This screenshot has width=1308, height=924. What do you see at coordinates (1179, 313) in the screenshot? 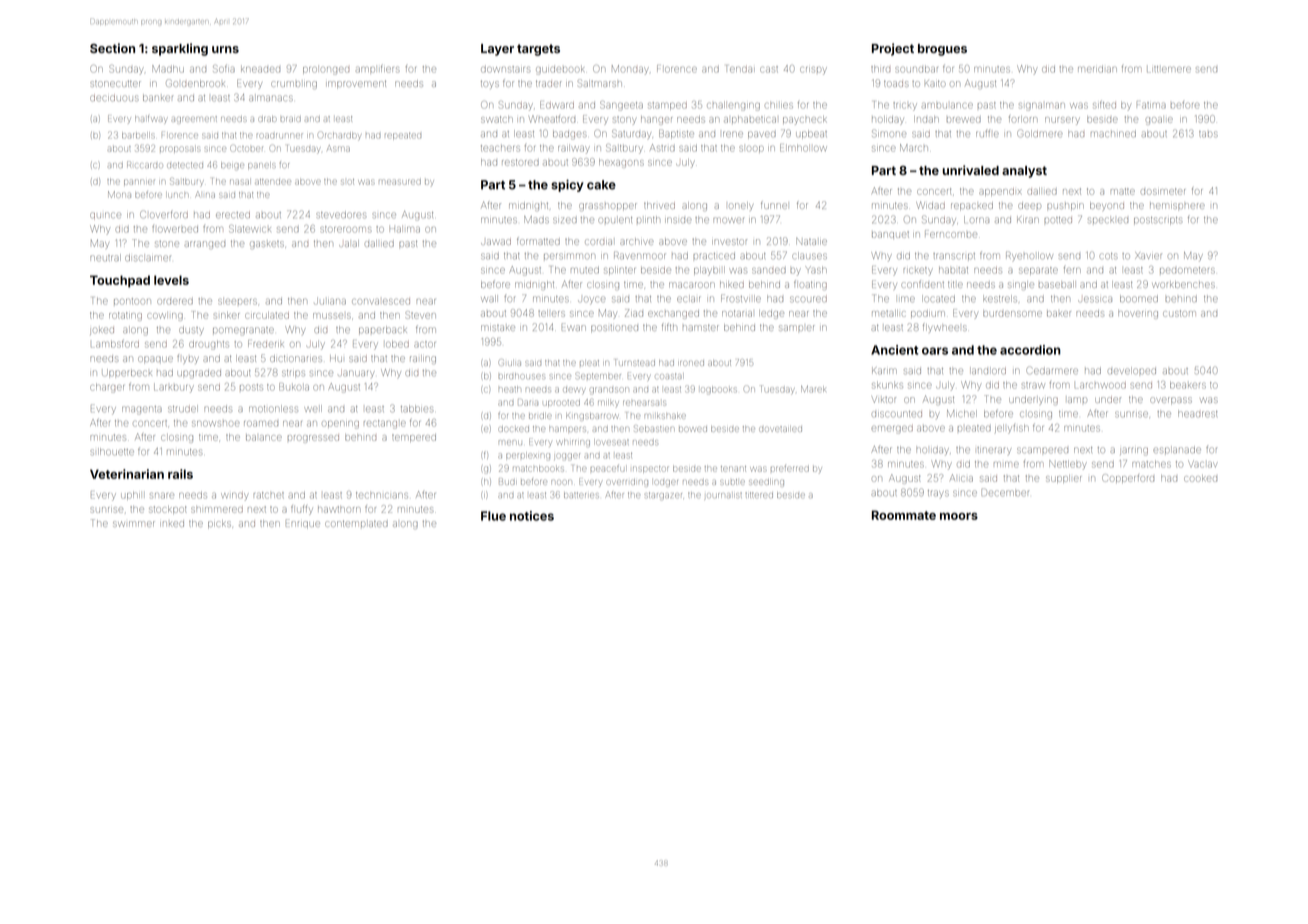
I see `custom` at bounding box center [1179, 313].
